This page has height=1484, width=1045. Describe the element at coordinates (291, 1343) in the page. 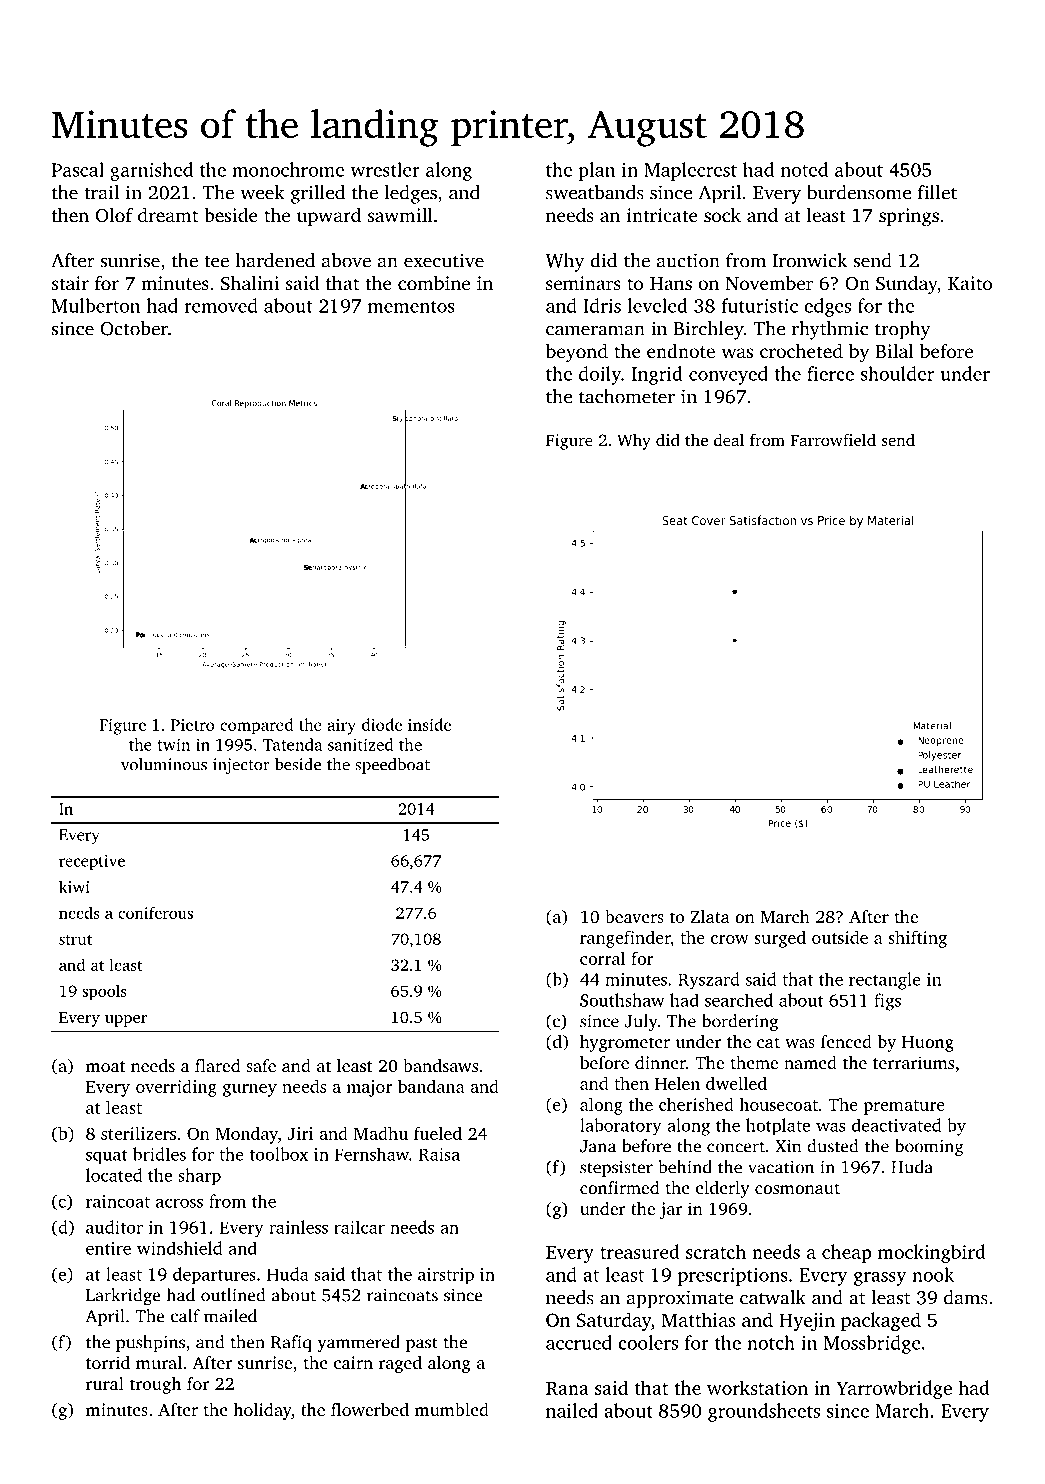

I see `Rafiq` at that location.
